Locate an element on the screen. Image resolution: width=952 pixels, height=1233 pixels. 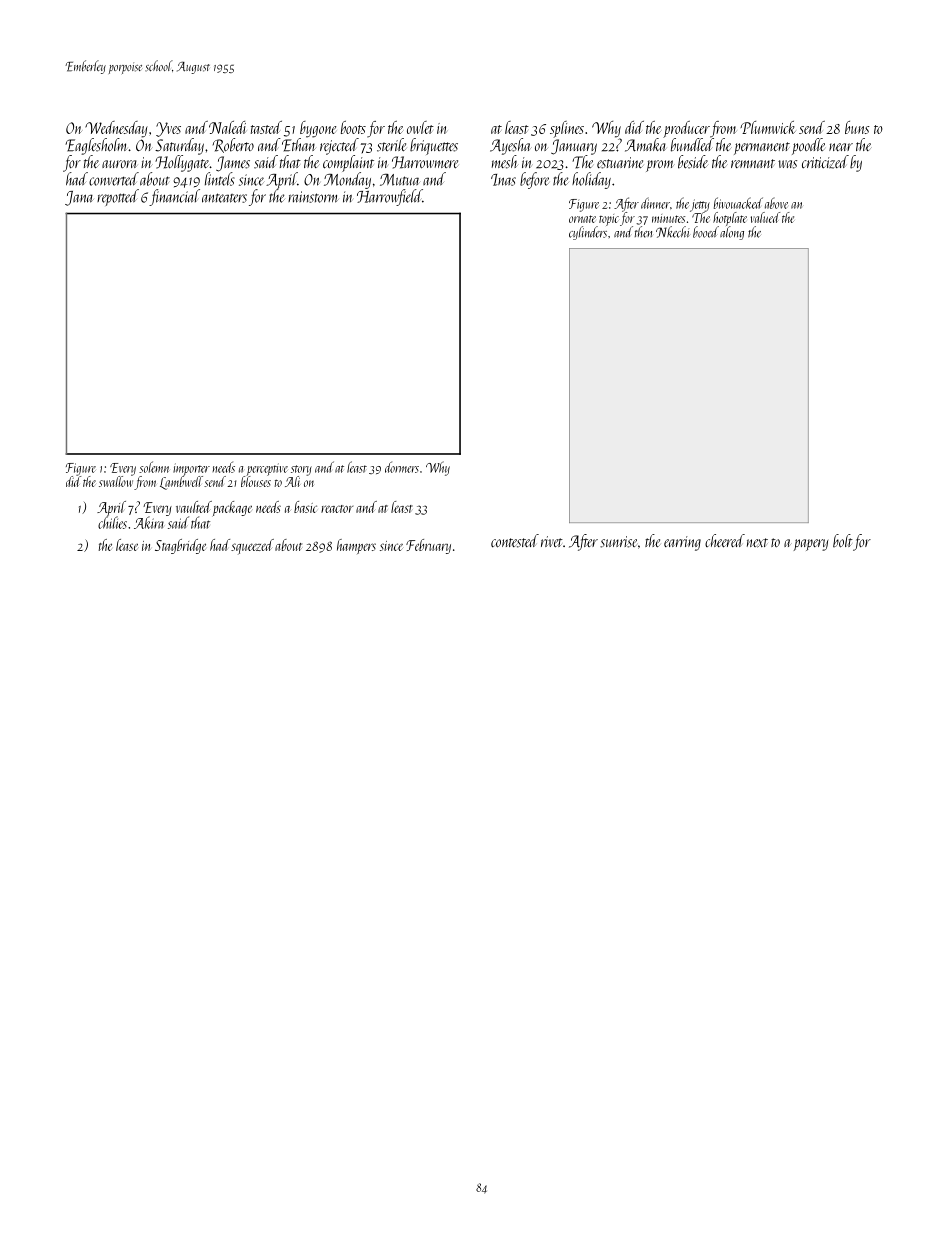
Nkechi is located at coordinates (673, 232).
